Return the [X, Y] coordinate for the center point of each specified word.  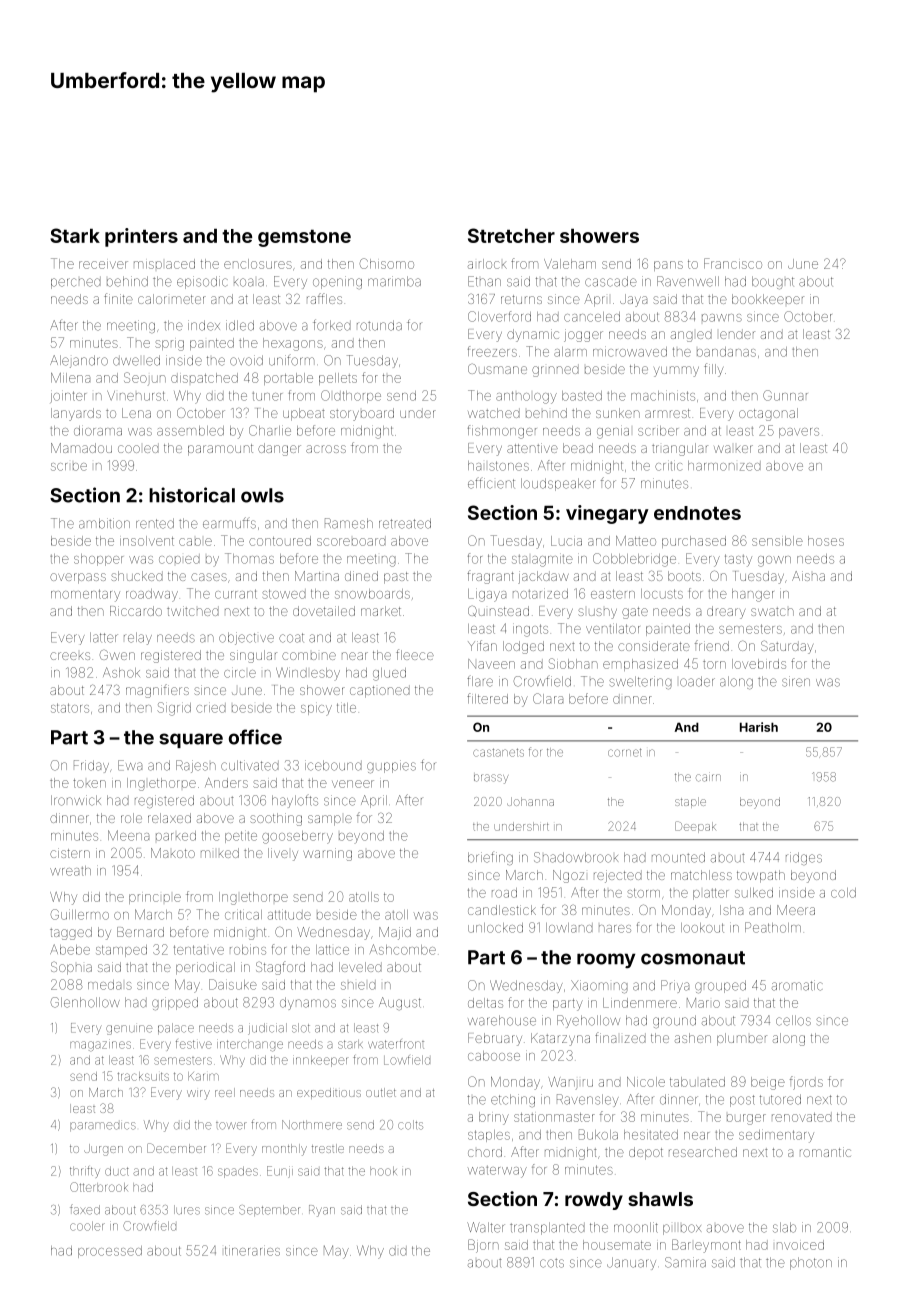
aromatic [797, 985]
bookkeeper [768, 299]
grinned [555, 370]
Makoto [173, 853]
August [400, 1003]
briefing [490, 858]
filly [713, 370]
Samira [685, 1262]
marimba [394, 281]
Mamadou [81, 448]
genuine [129, 1030]
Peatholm [773, 927]
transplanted [547, 1228]
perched [76, 283]
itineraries [252, 1251]
